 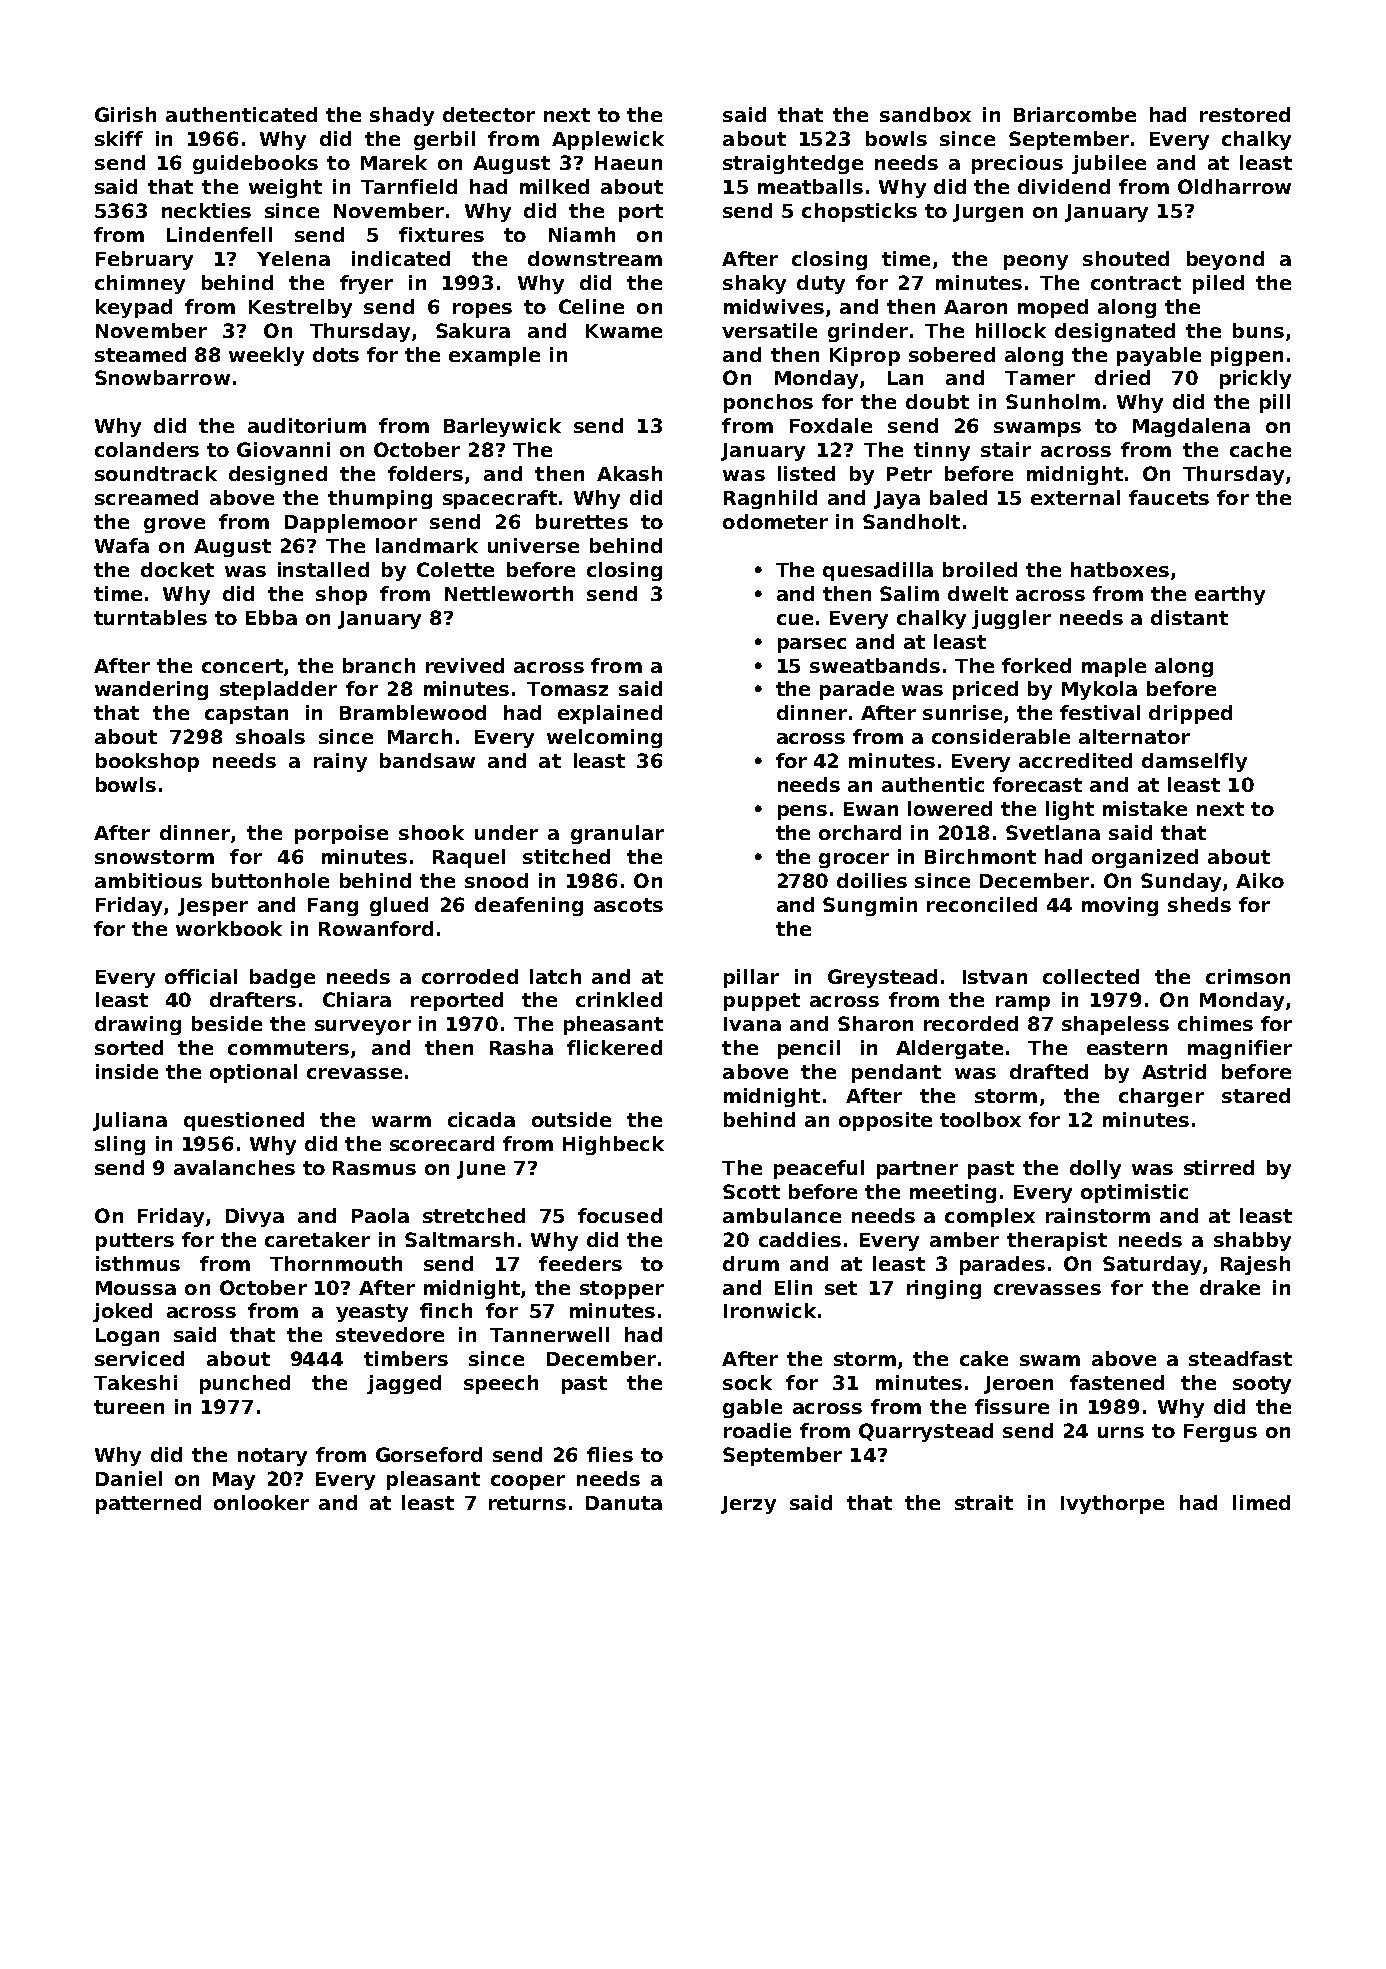 I want to click on Niamh, so click(x=582, y=234).
